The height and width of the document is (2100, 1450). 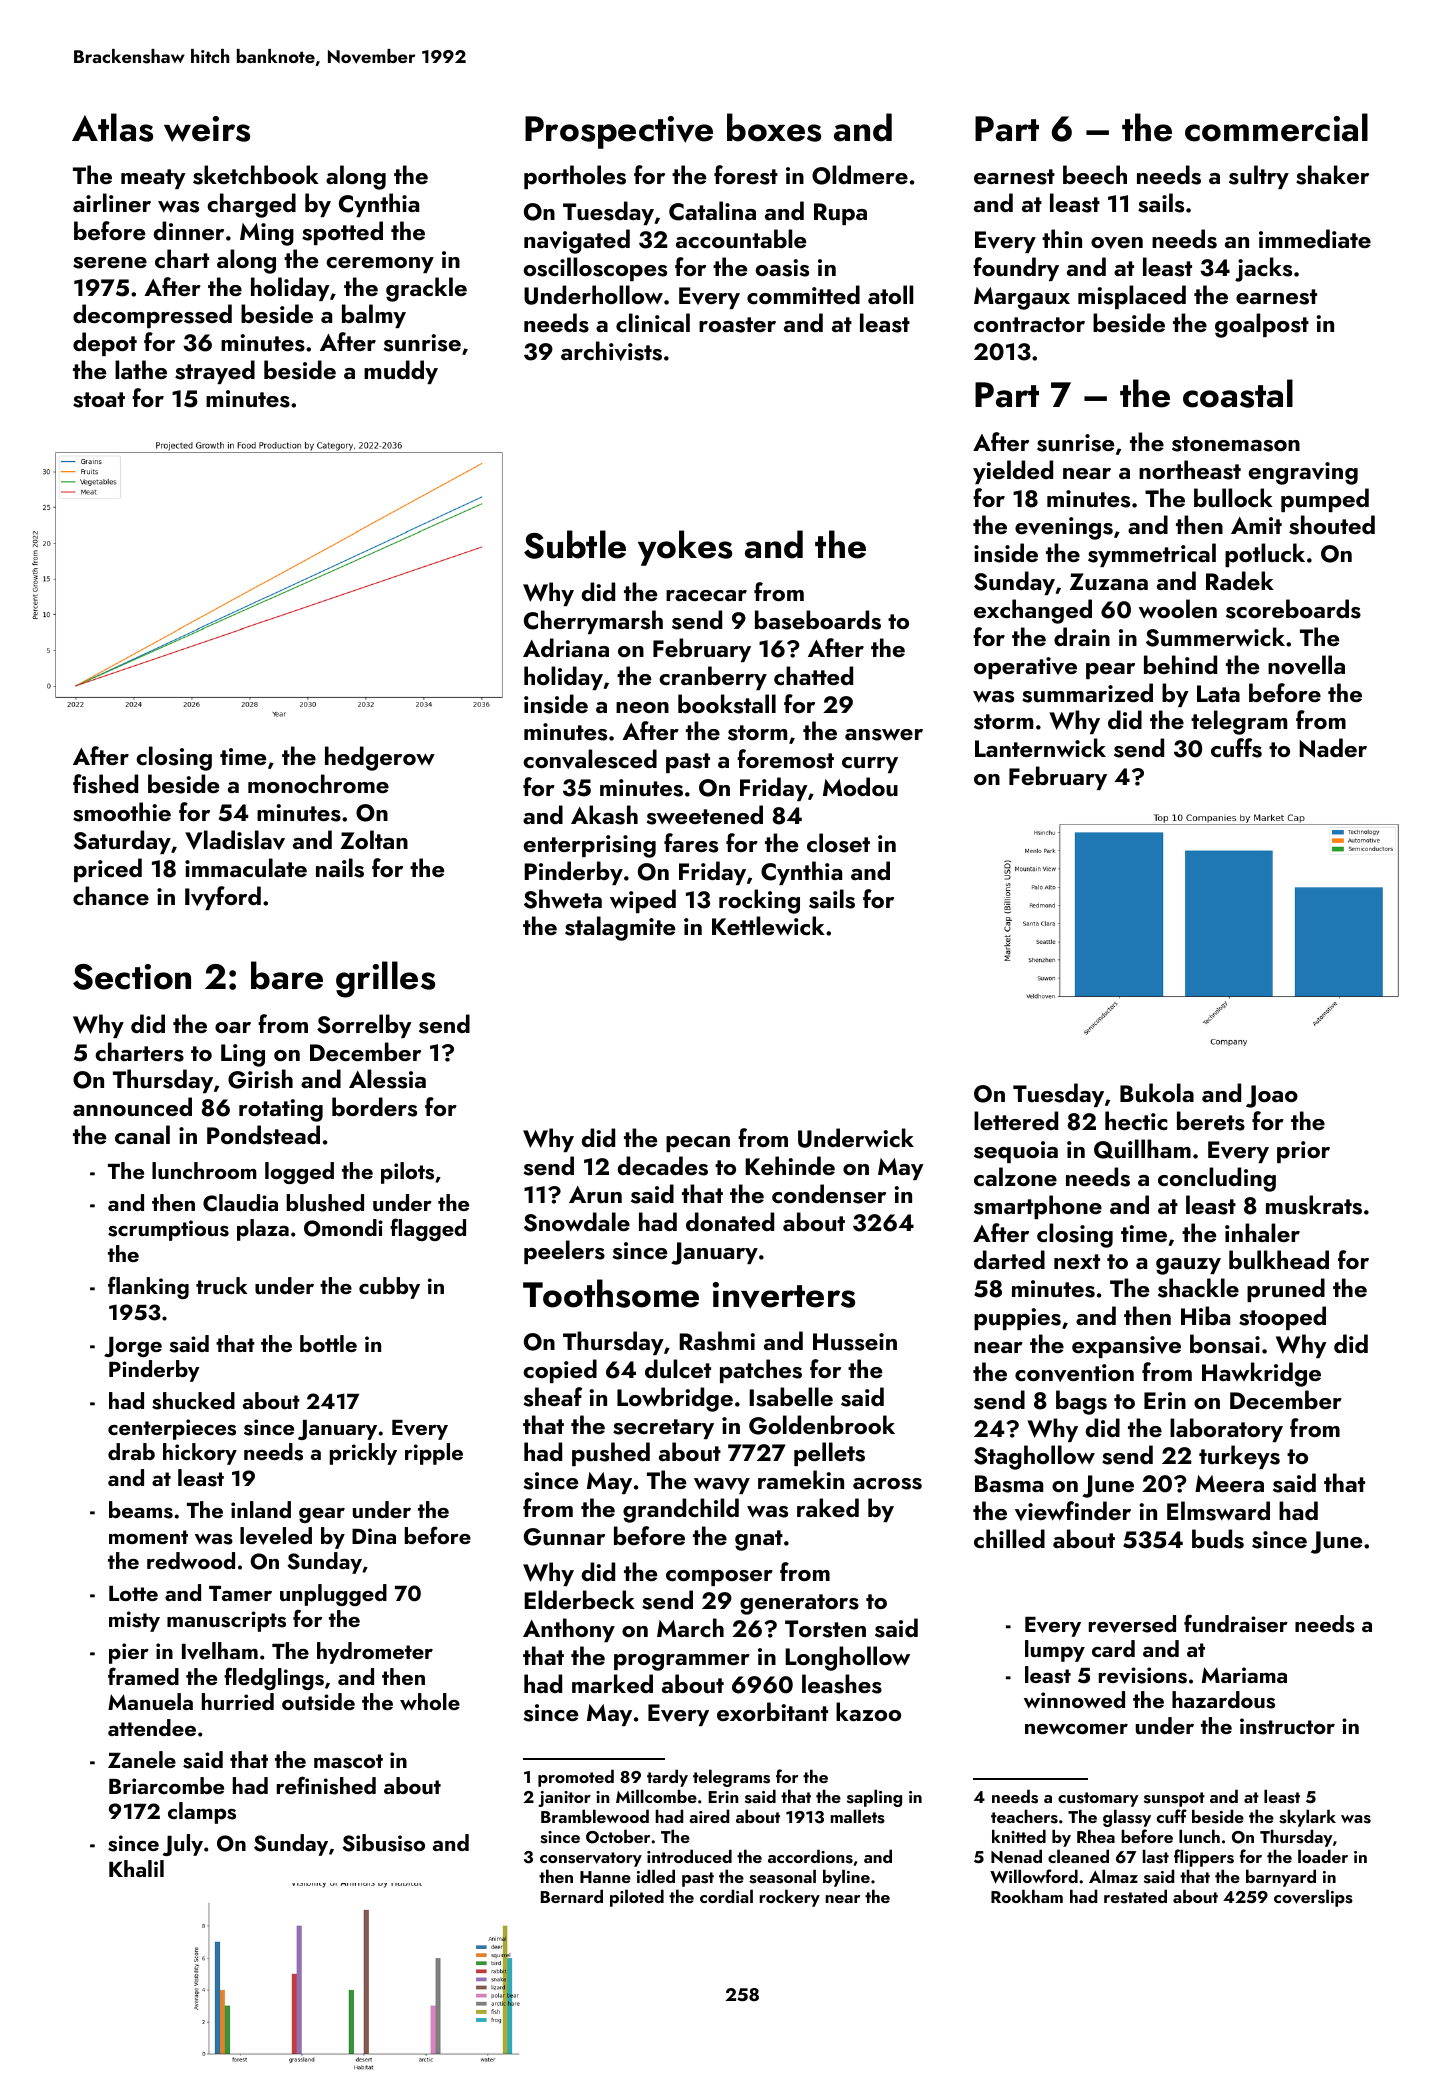 What do you see at coordinates (1276, 127) in the document?
I see `commercial` at bounding box center [1276, 127].
